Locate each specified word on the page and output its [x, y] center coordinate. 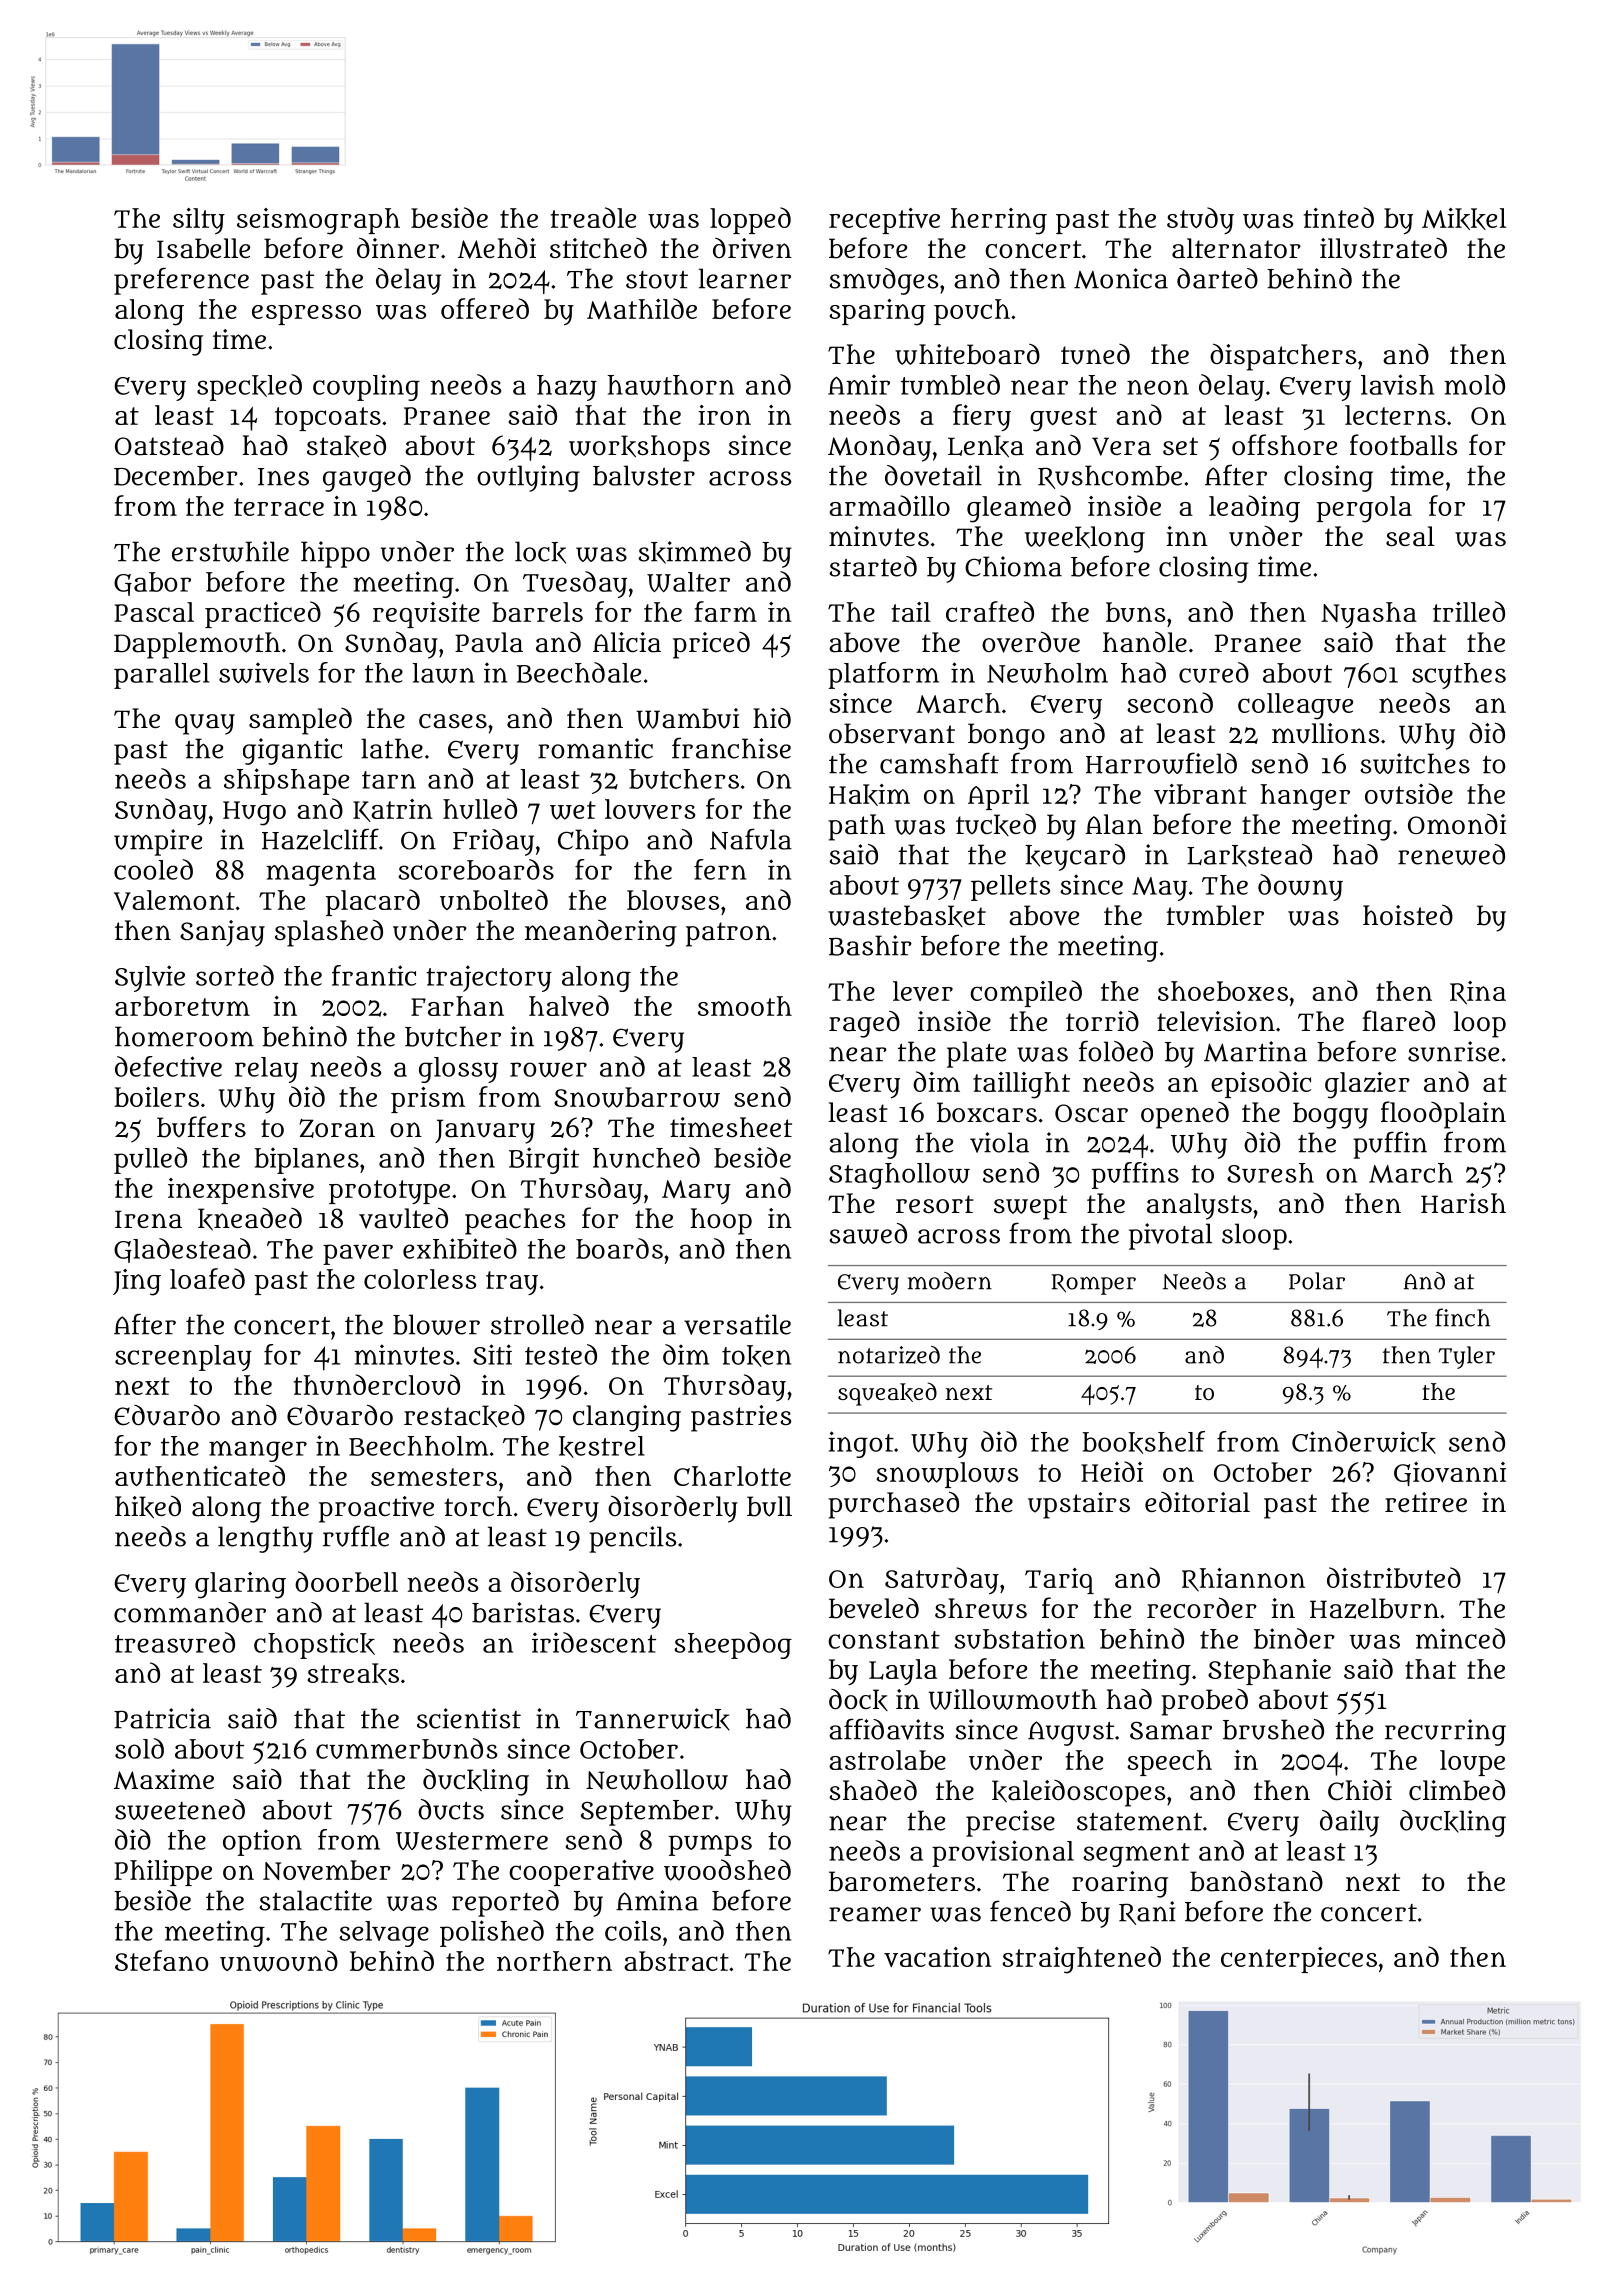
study [1200, 220]
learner [745, 278]
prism [428, 1100]
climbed [1457, 1790]
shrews [981, 1608]
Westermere [472, 1841]
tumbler [1215, 915]
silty [199, 221]
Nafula [751, 839]
